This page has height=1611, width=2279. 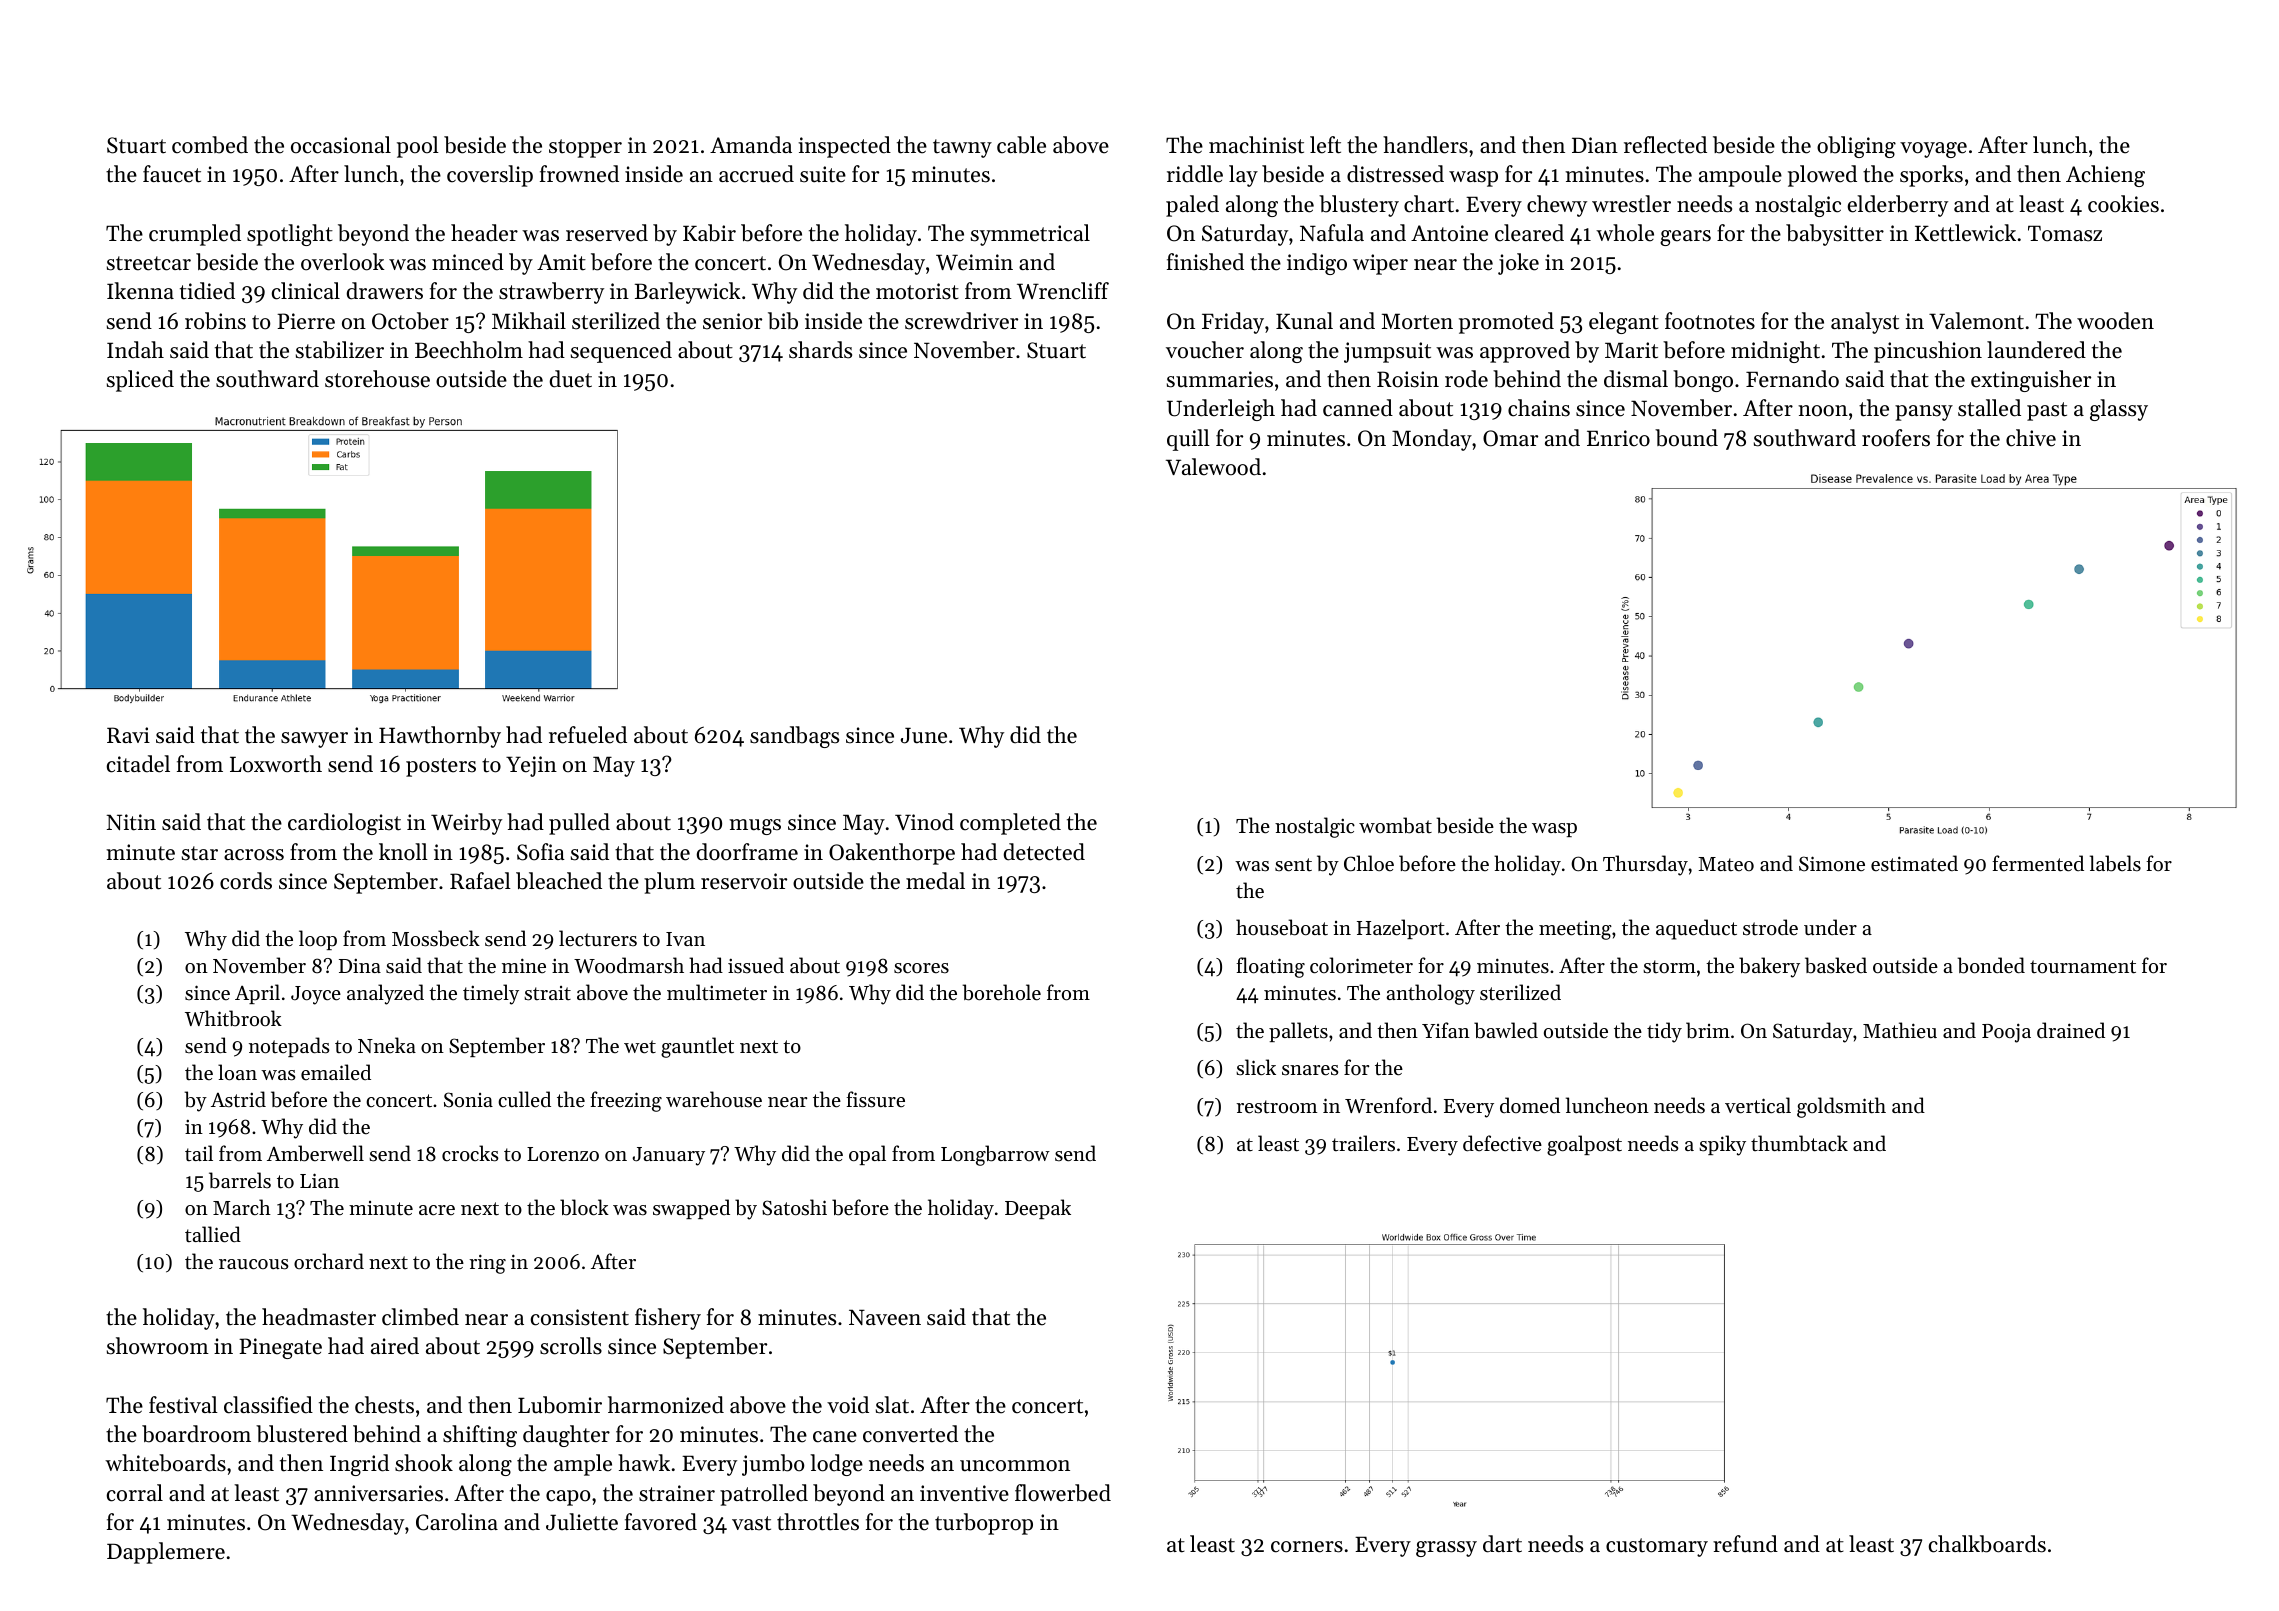 I want to click on Hawthornby, so click(x=440, y=737).
